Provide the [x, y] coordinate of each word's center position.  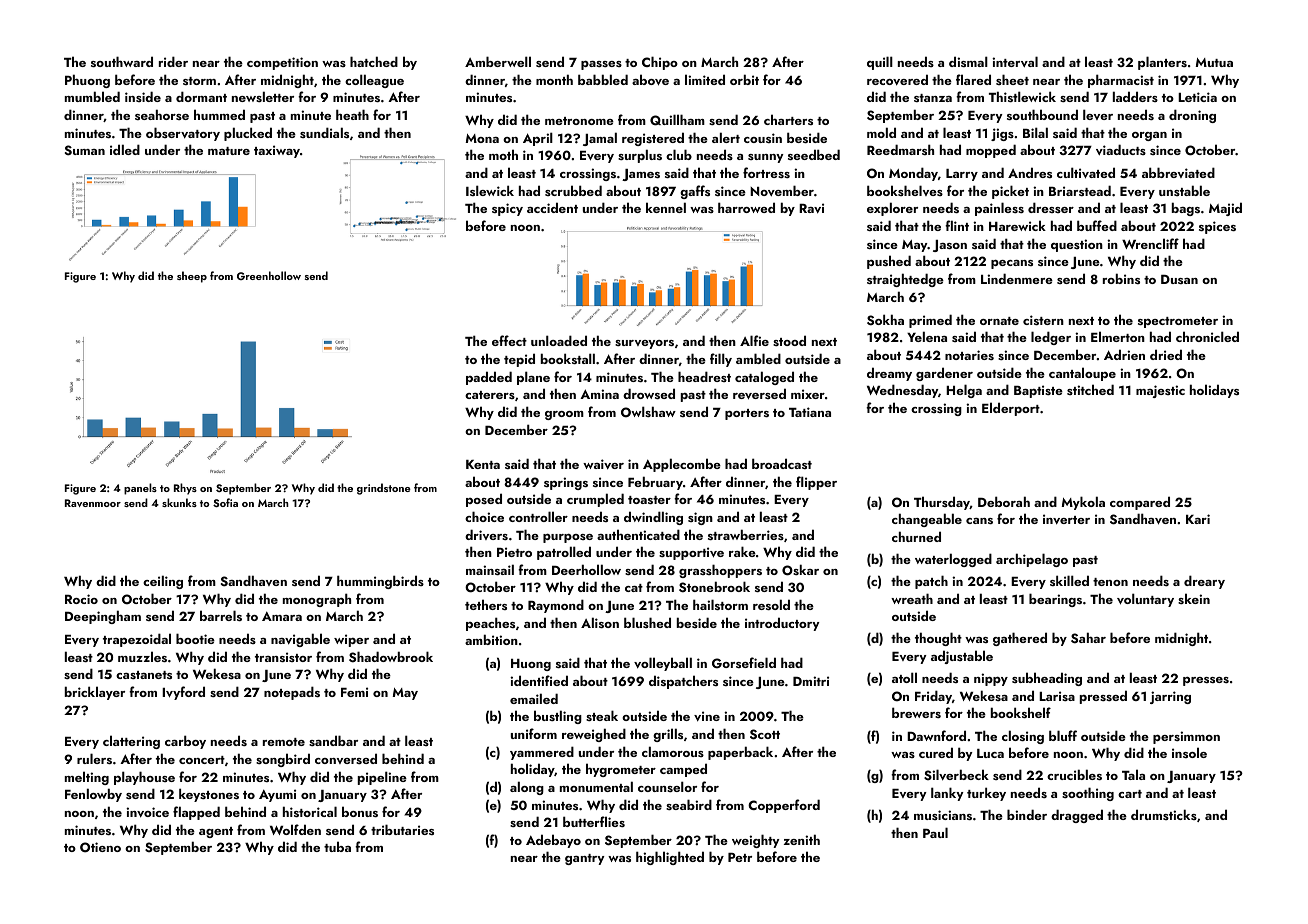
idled [125, 149]
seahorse [162, 114]
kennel [666, 207]
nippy [991, 679]
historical [310, 811]
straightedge [905, 280]
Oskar [800, 570]
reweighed [594, 735]
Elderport [1011, 409]
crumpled [595, 500]
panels [140, 489]
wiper [351, 640]
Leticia [1197, 97]
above [650, 80]
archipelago [1032, 560]
